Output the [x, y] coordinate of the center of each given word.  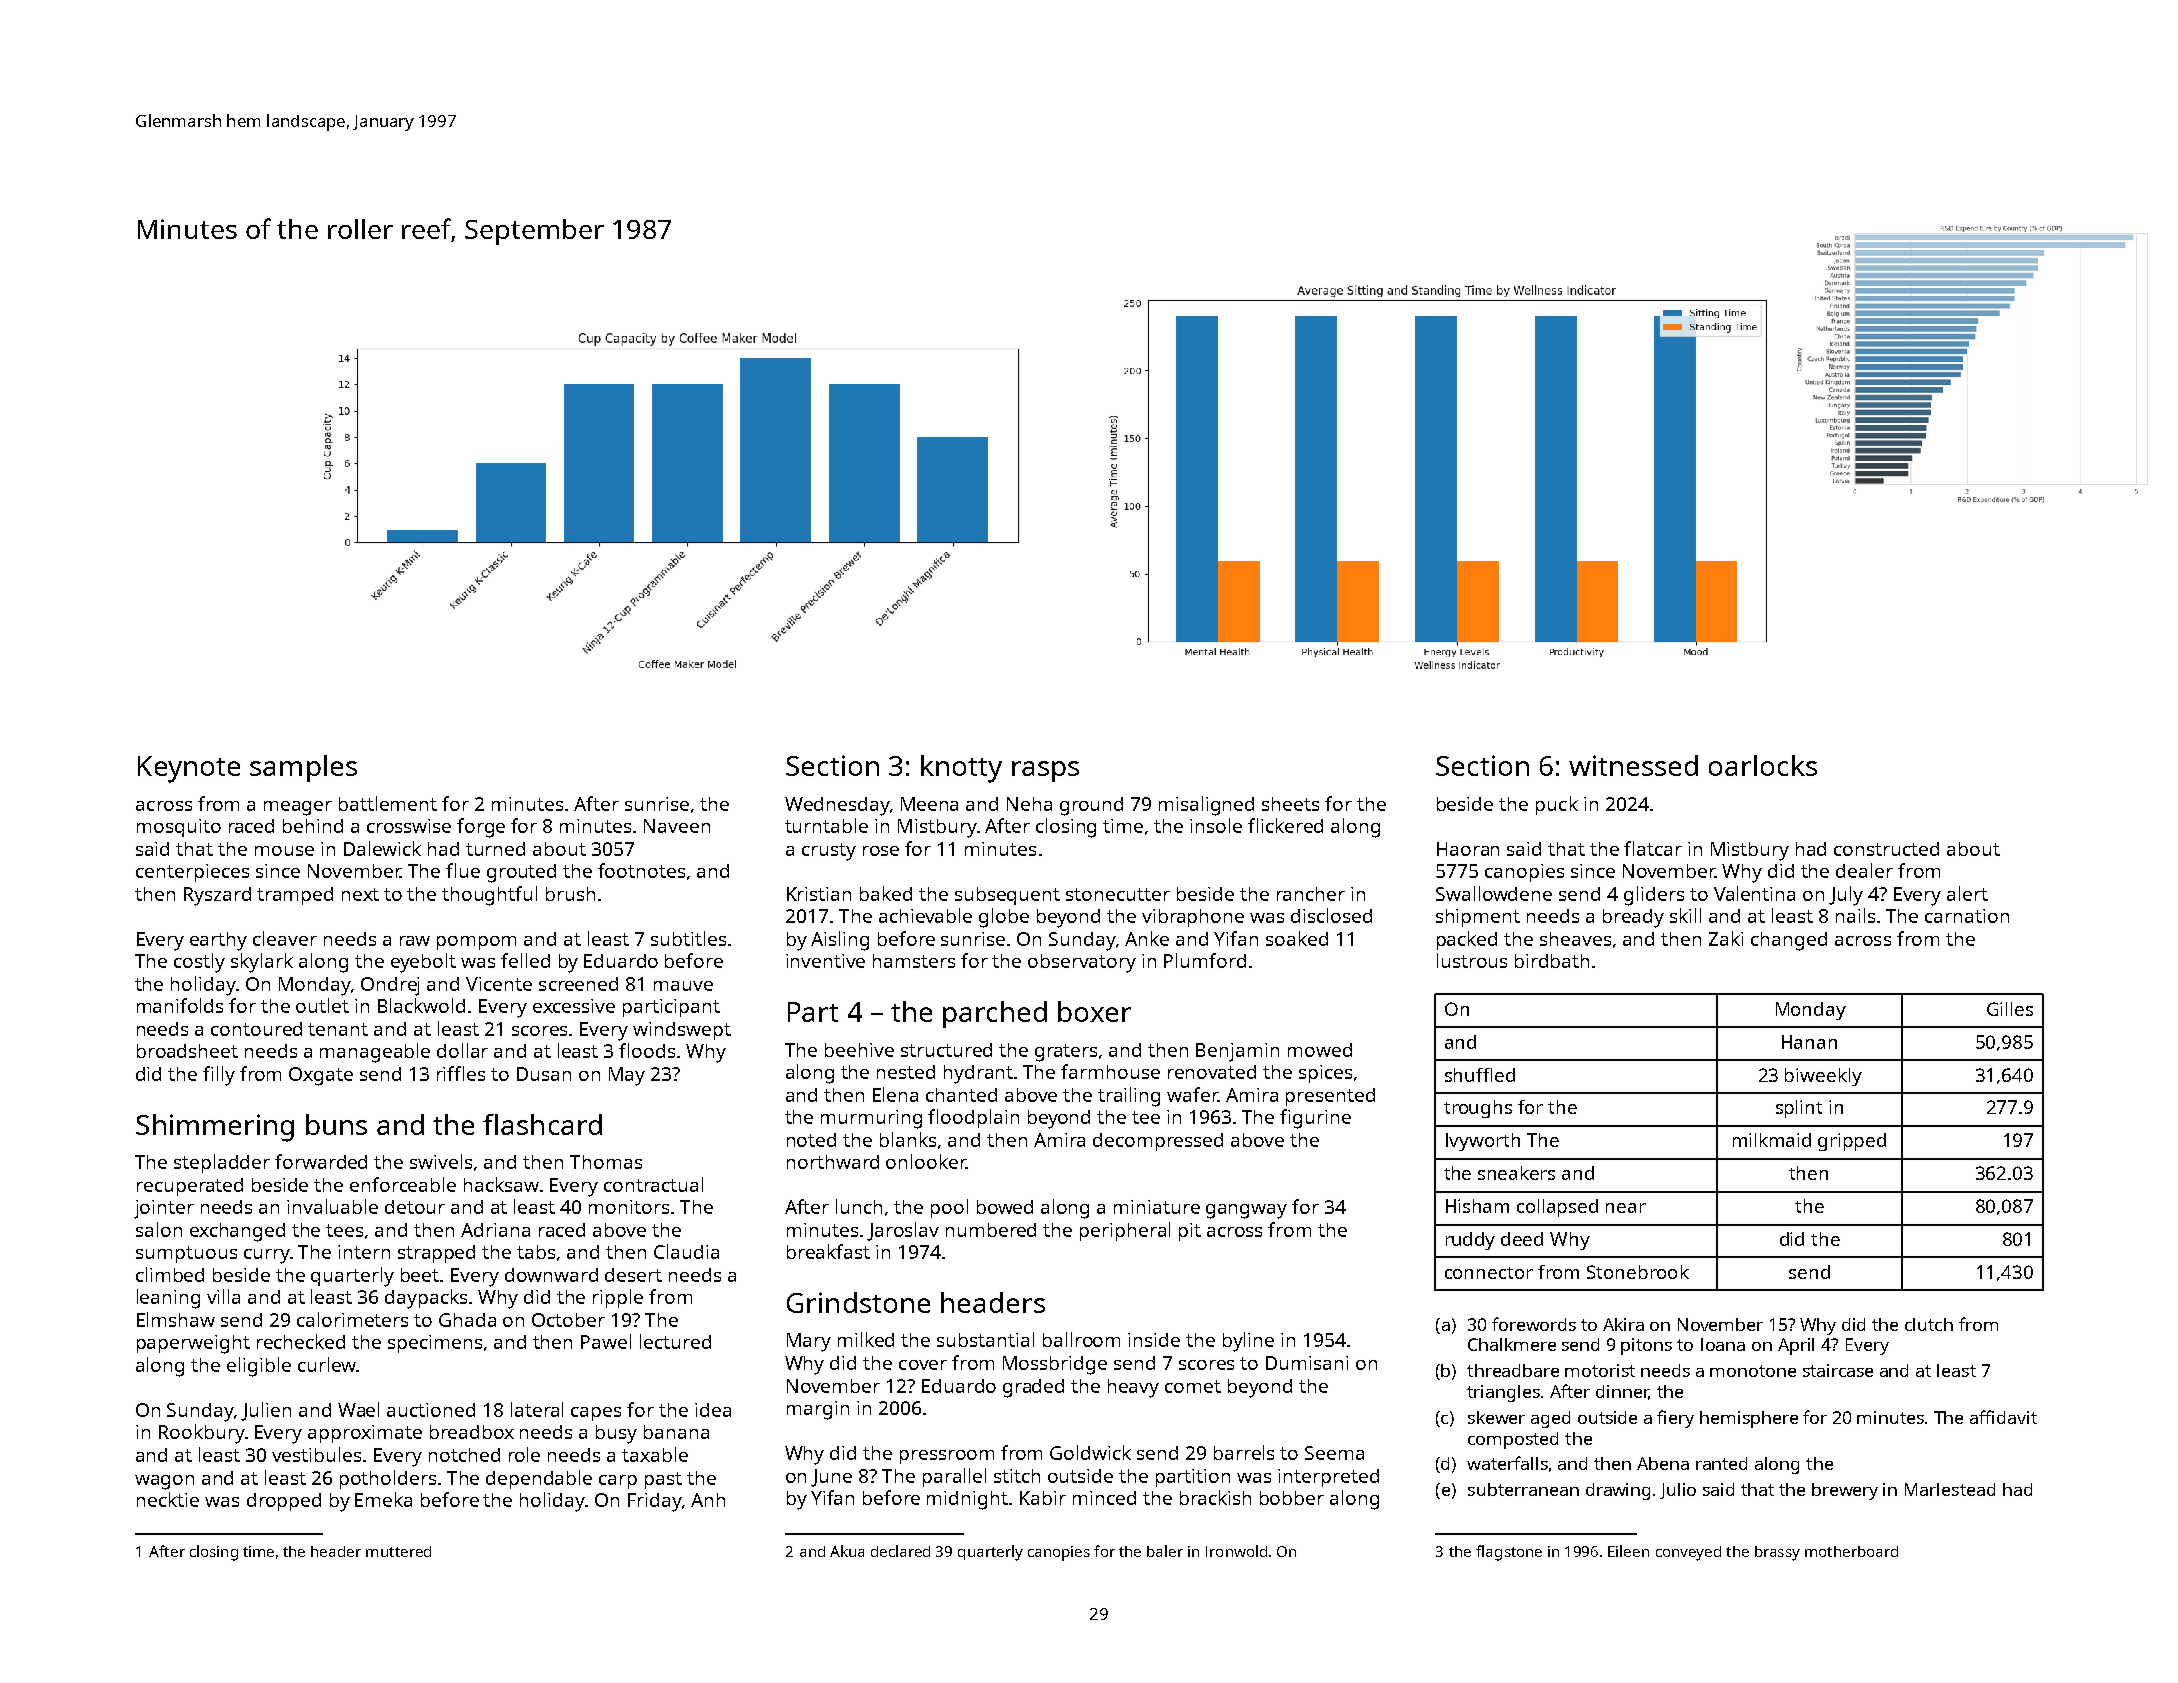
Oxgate [321, 1076]
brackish [1215, 1497]
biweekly [1823, 1077]
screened [578, 984]
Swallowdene [1494, 893]
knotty [961, 769]
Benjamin [1237, 1052]
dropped [284, 1502]
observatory [1082, 963]
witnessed [1633, 765]
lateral [537, 1409]
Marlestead [1950, 1489]
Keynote [189, 769]
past [663, 1480]
